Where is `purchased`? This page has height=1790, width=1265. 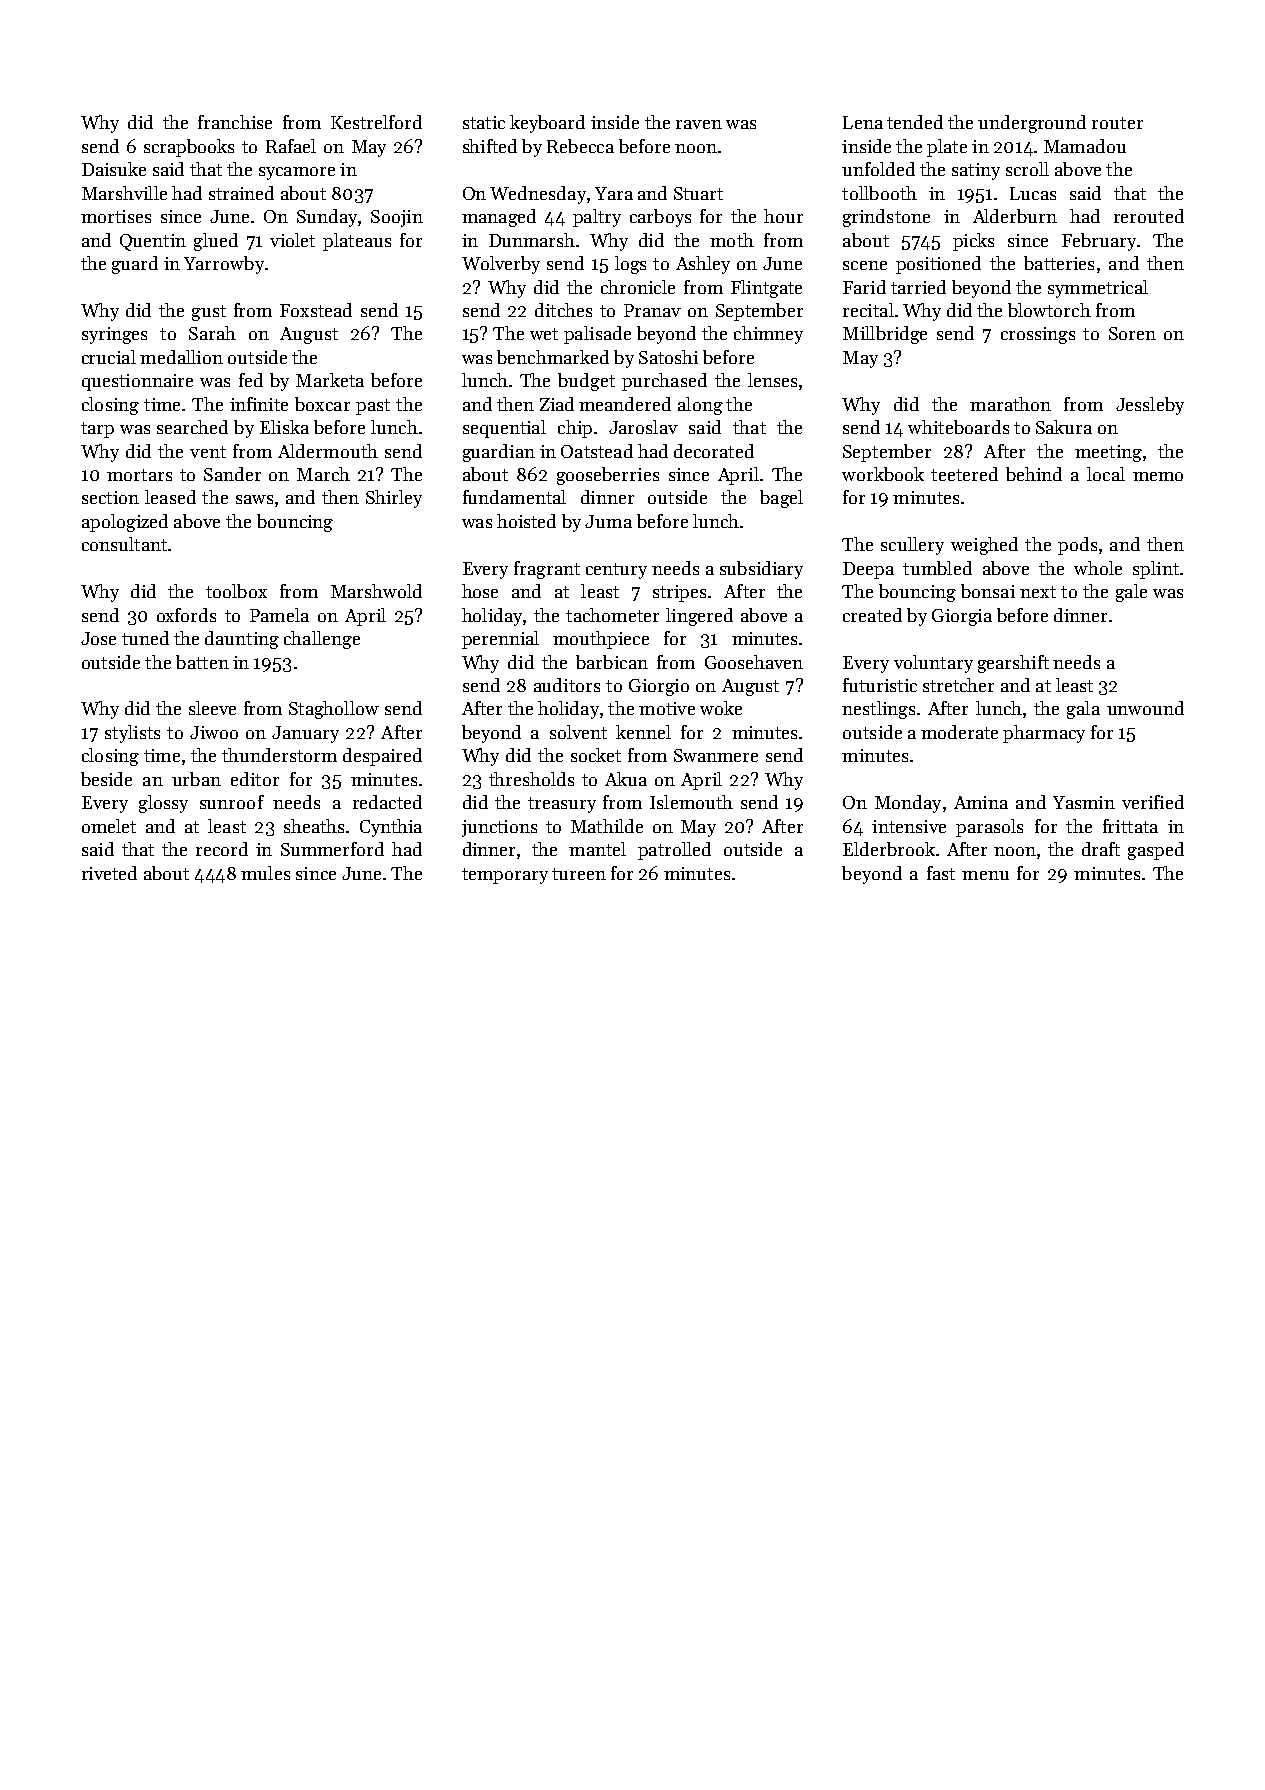 purchased is located at coordinates (664, 382).
